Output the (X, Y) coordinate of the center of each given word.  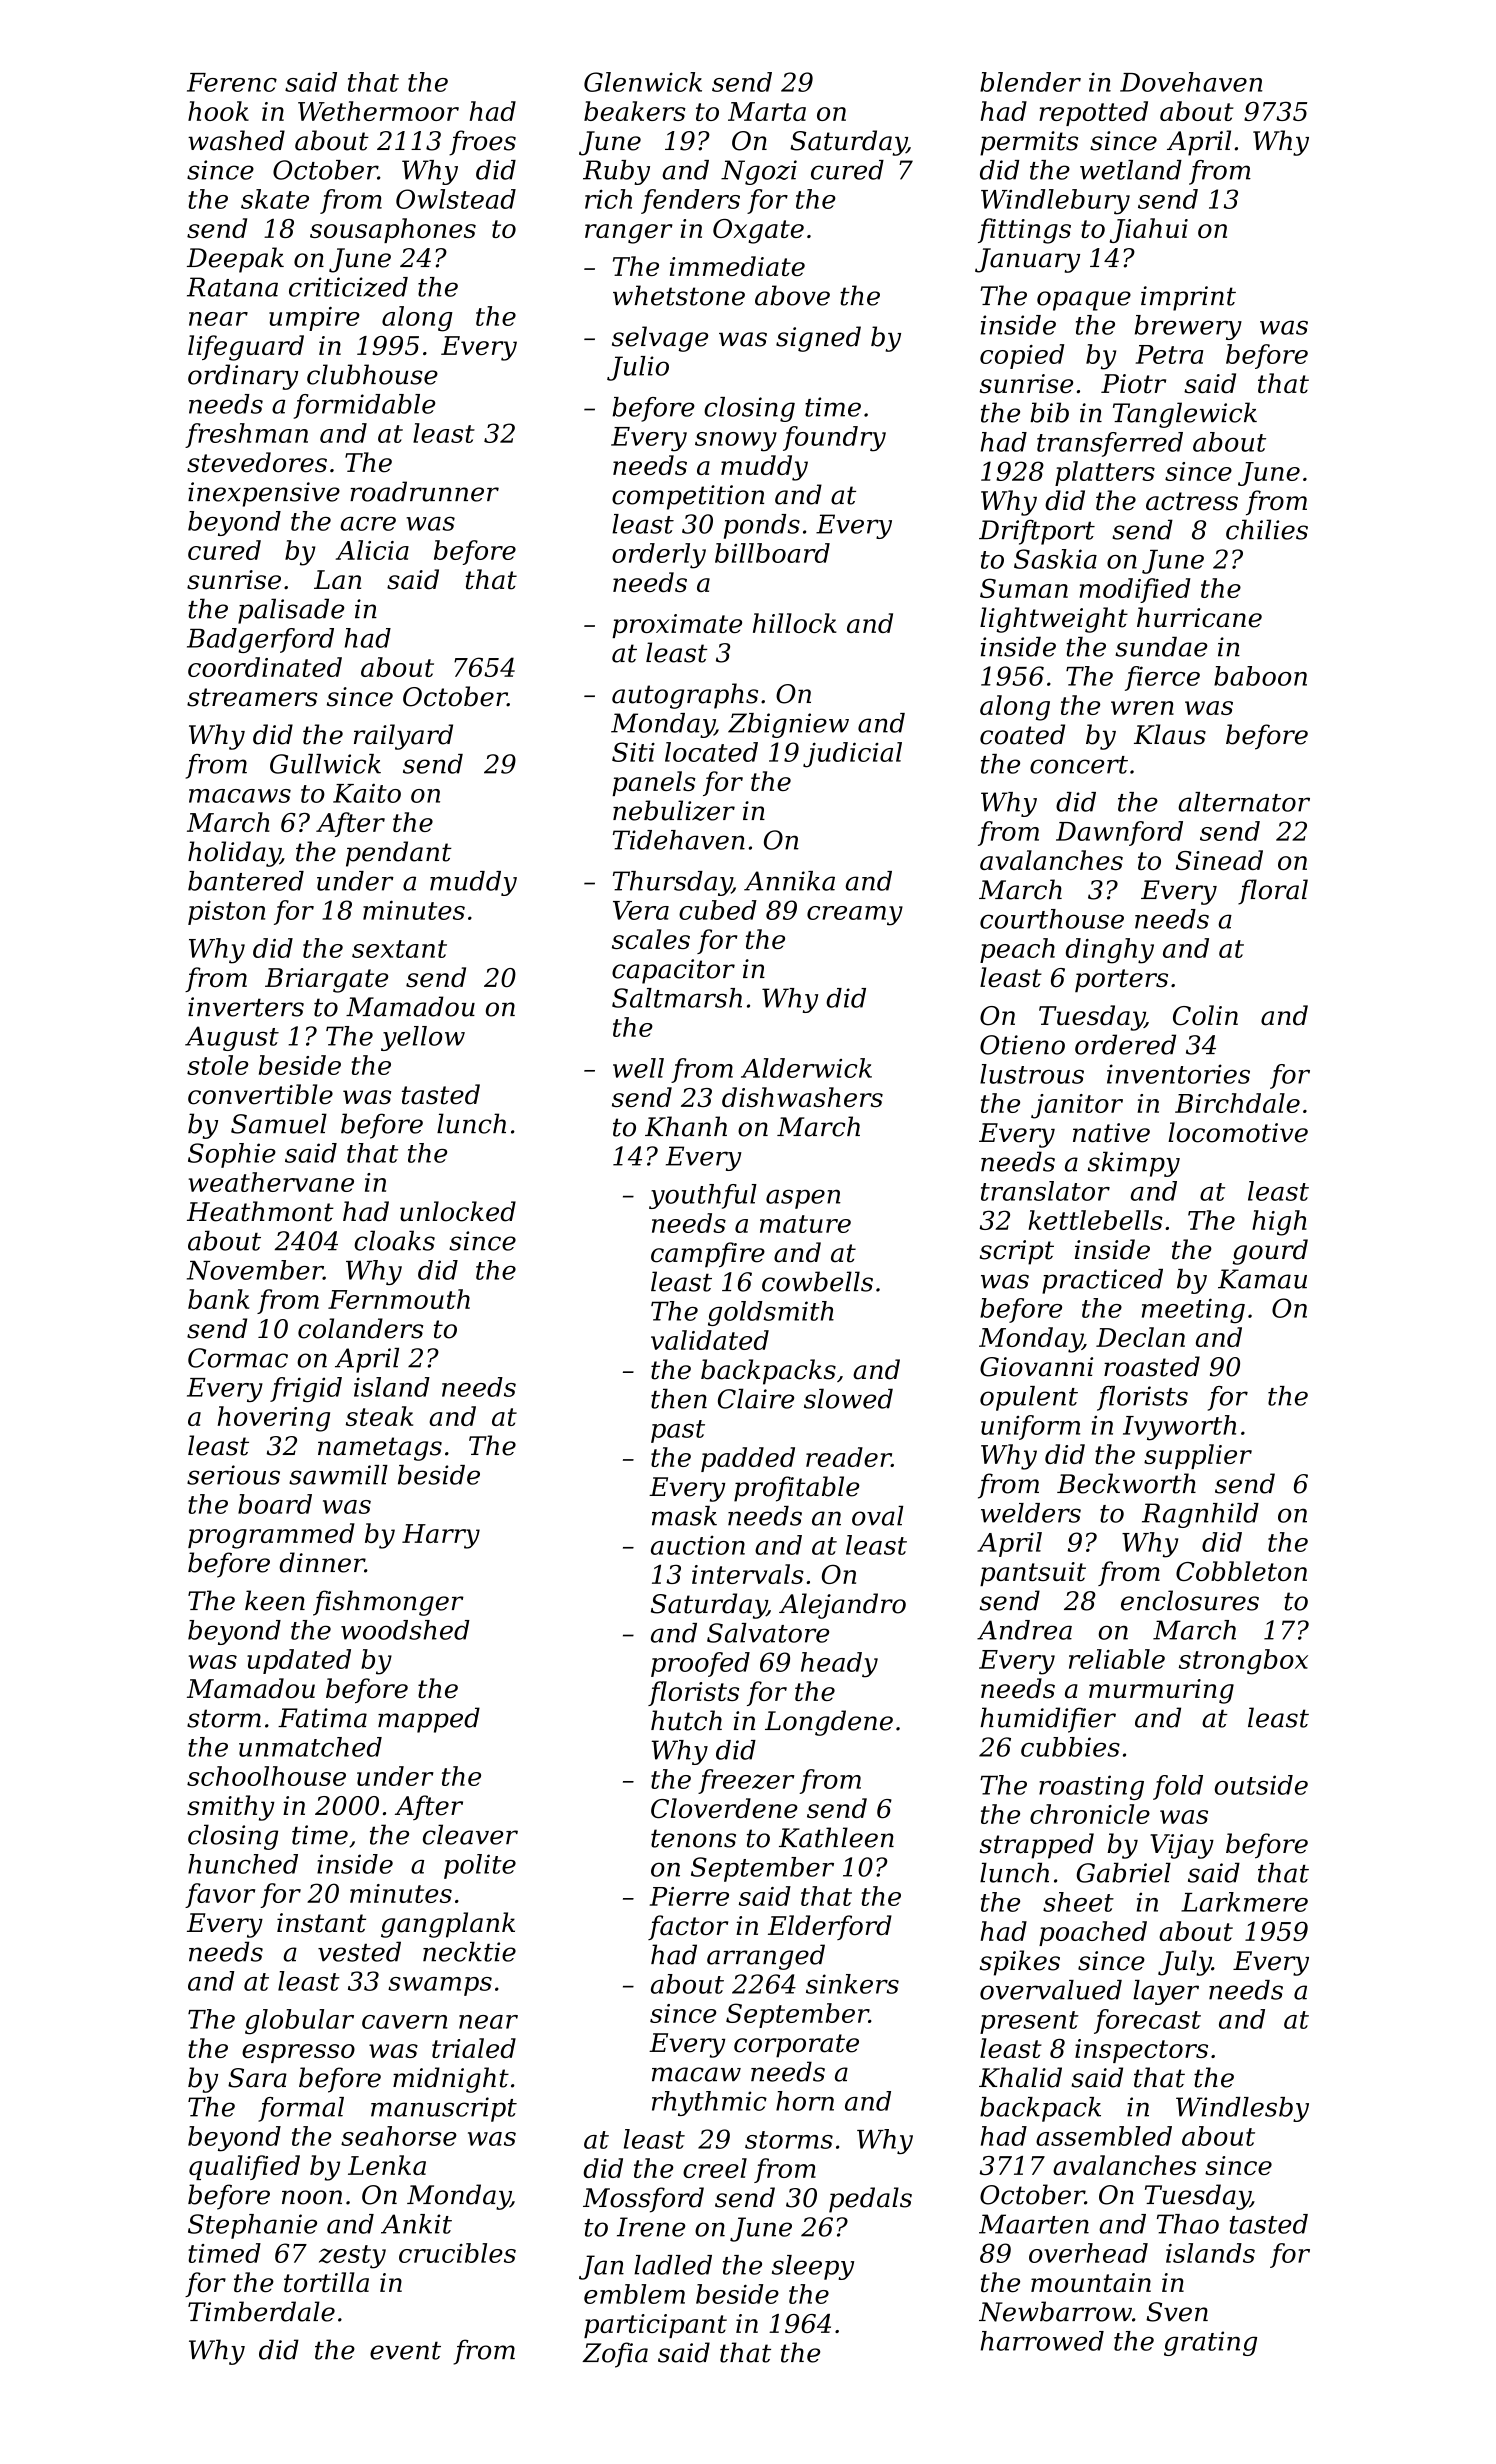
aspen (803, 1199)
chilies (1267, 529)
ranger (629, 234)
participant (655, 2326)
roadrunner (424, 491)
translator (1045, 1191)
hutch (686, 1720)
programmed (271, 1536)
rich (608, 199)
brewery (1188, 327)
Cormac (238, 1358)
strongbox (1243, 1662)
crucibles (457, 2253)
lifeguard (246, 348)
